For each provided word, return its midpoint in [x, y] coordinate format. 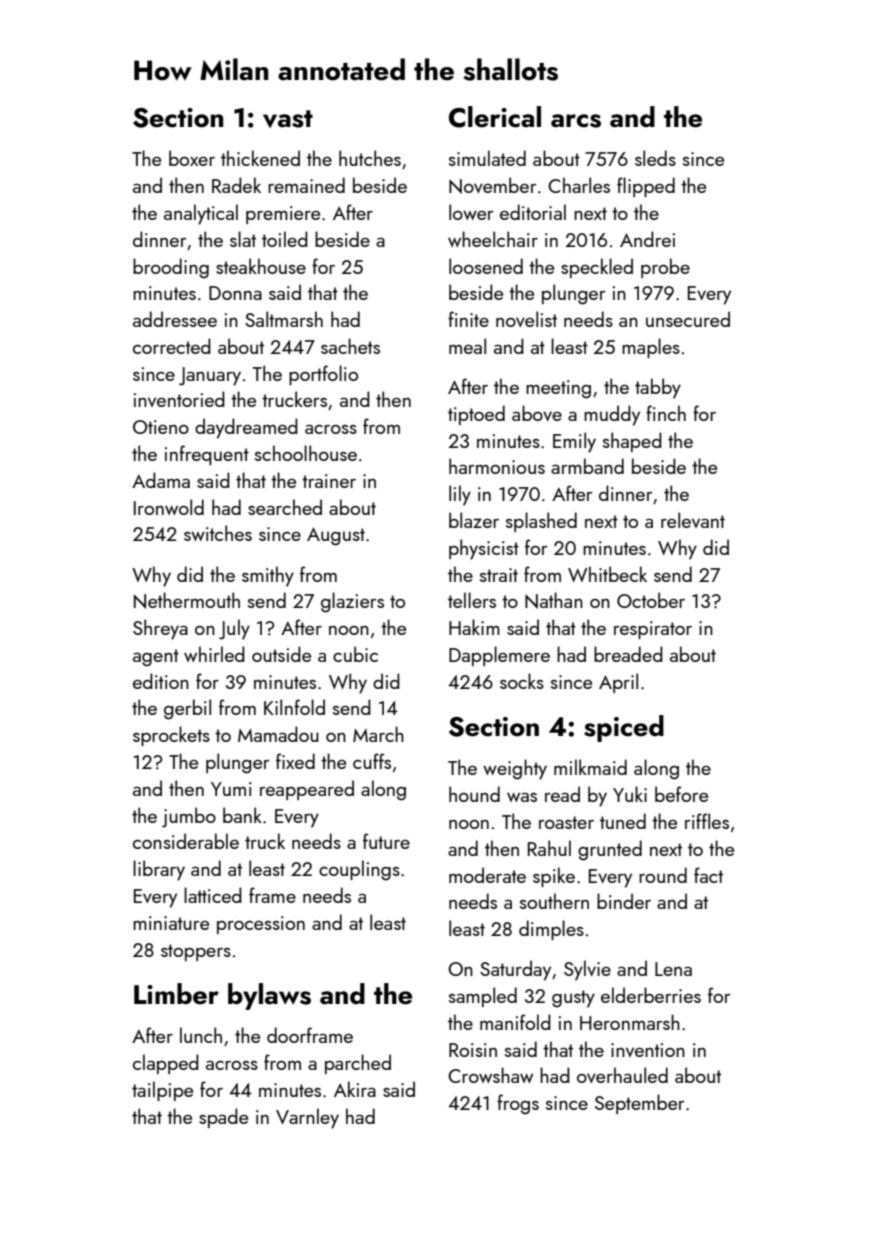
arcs [576, 121]
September [639, 1104]
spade [223, 1118]
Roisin [473, 1050]
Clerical [495, 117]
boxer [192, 158]
